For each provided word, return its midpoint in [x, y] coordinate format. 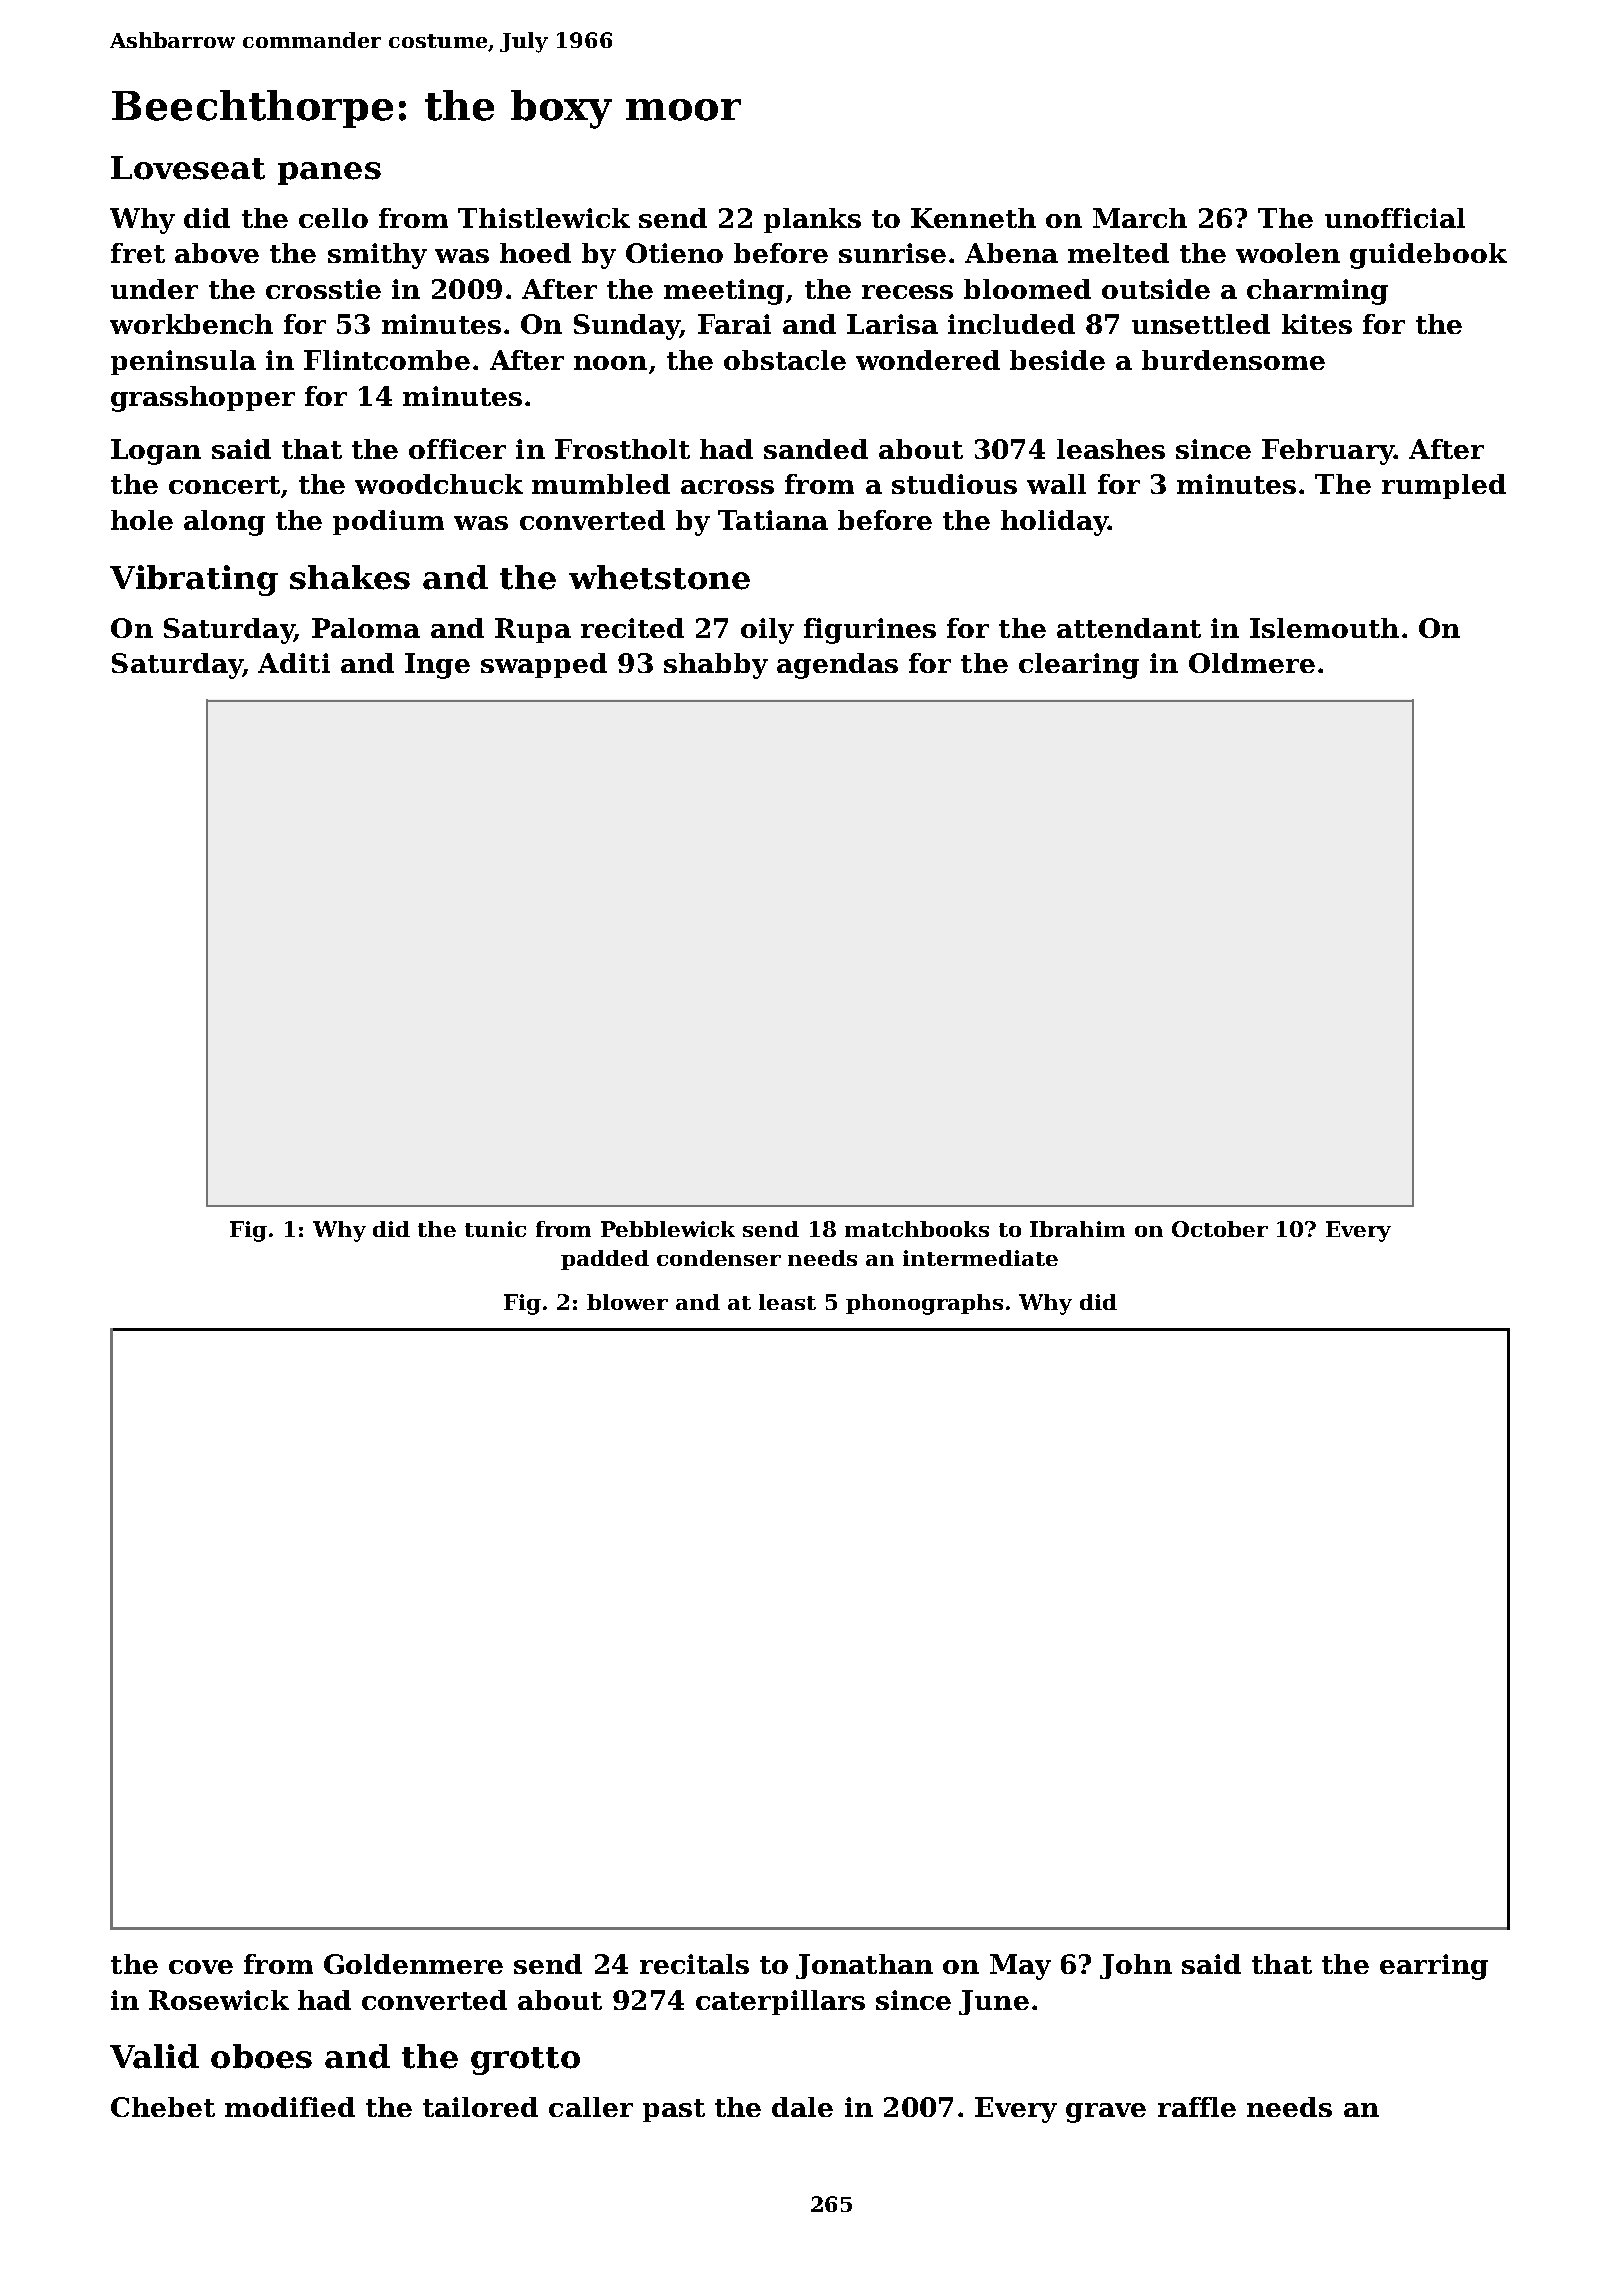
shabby [716, 666]
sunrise [892, 253]
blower [627, 1302]
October [1220, 1229]
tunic [495, 1229]
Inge [437, 666]
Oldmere [1252, 663]
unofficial [1395, 218]
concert [224, 485]
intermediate [980, 1258]
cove [201, 1967]
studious [954, 484]
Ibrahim [1077, 1229]
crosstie [323, 289]
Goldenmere [413, 1964]
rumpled [1444, 486]
